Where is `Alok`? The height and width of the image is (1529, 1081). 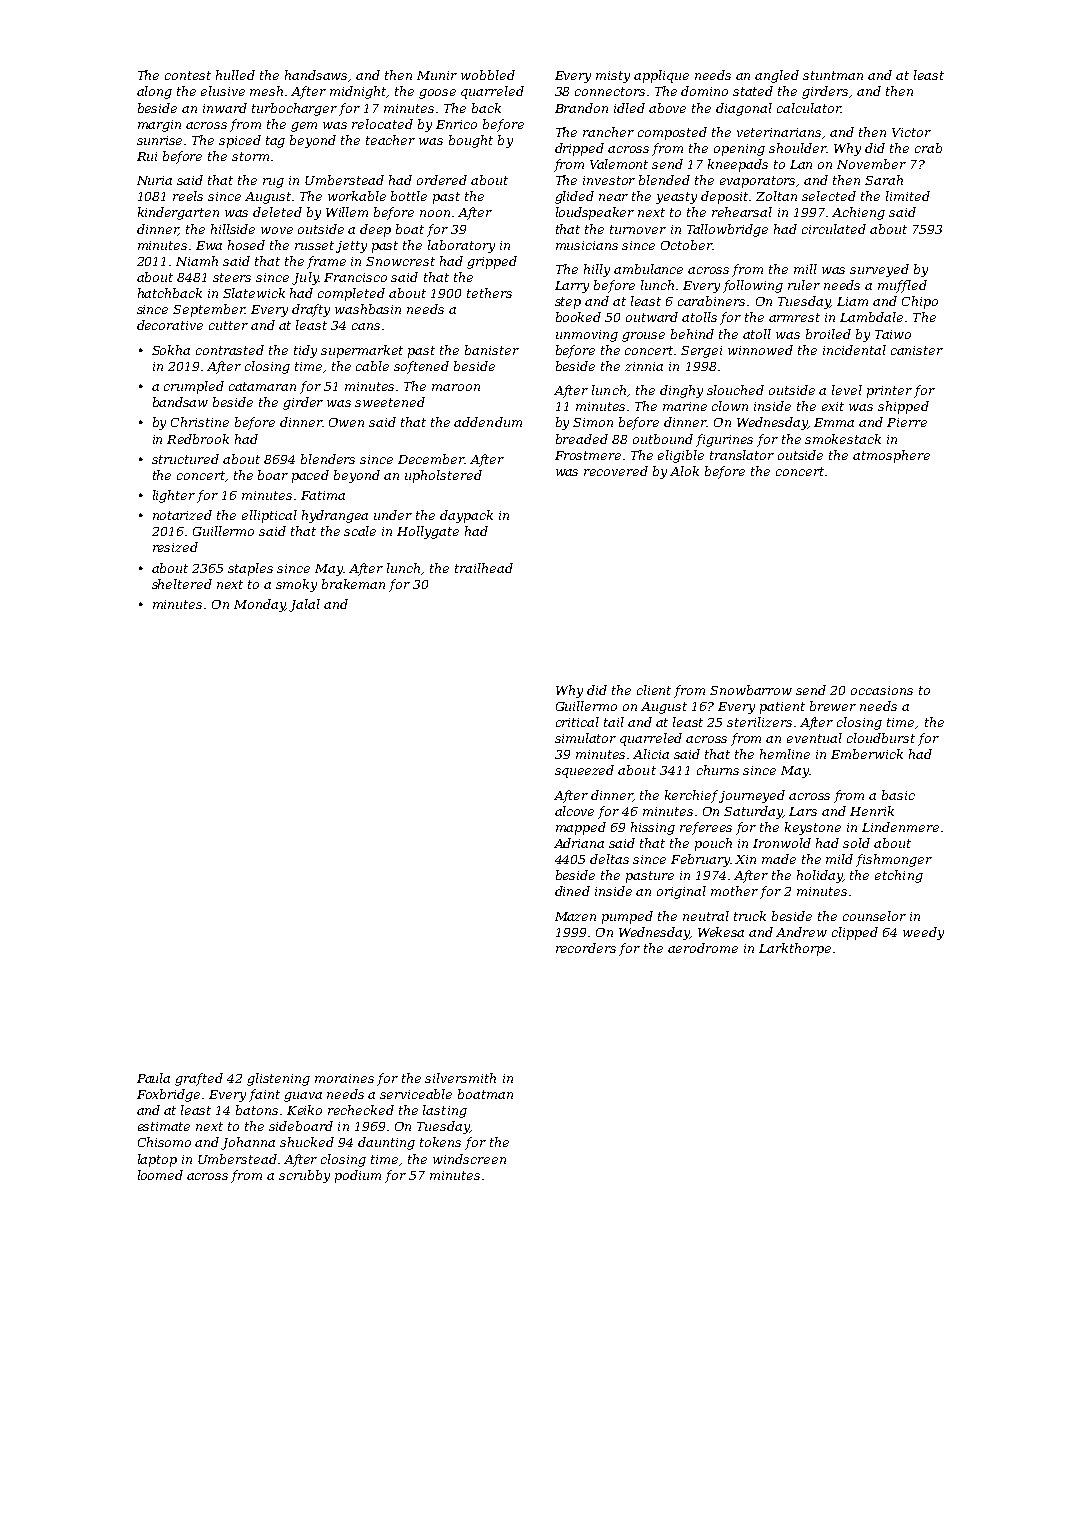 Alok is located at coordinates (684, 471).
